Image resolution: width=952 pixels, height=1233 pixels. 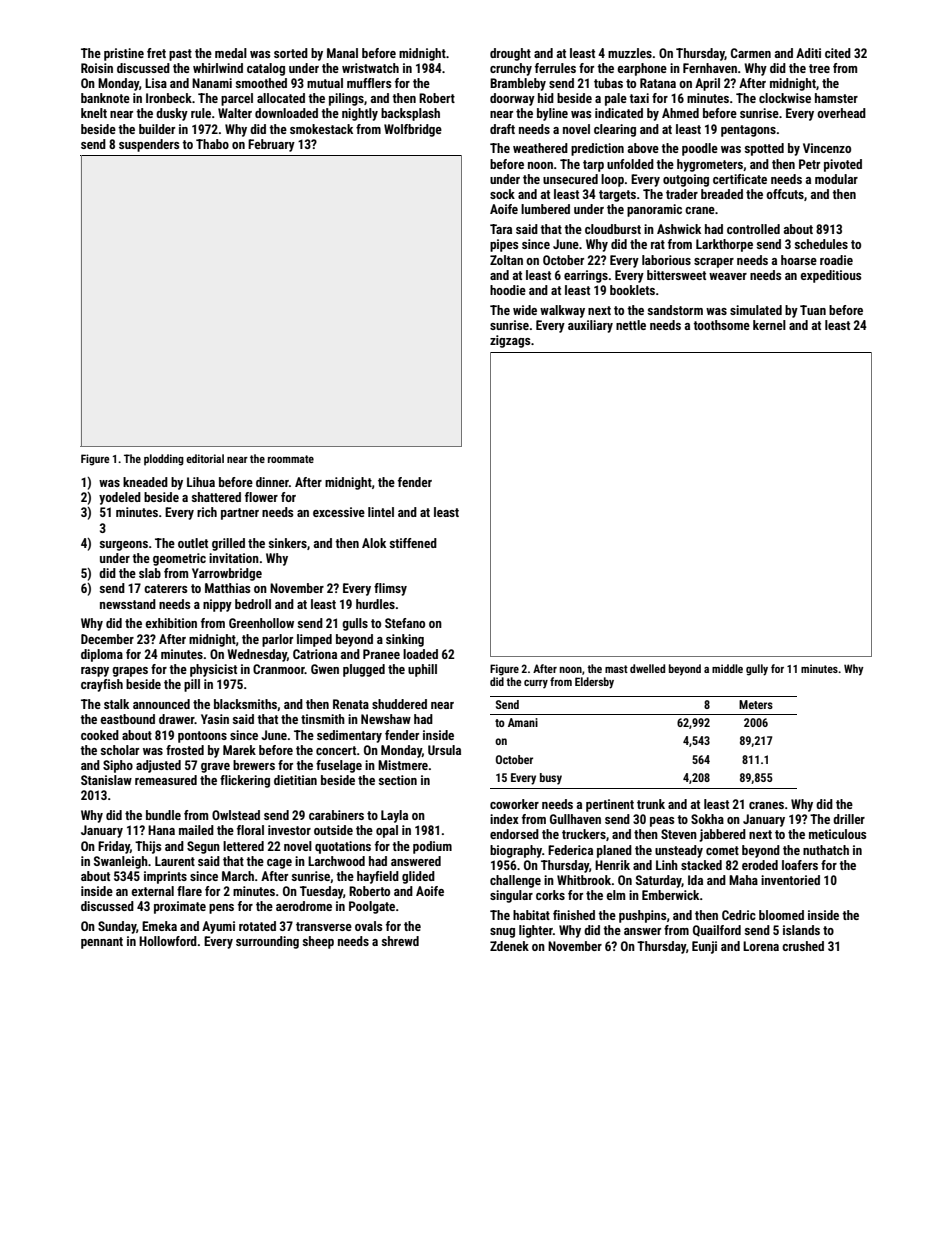 I want to click on suspenders, so click(x=149, y=145).
